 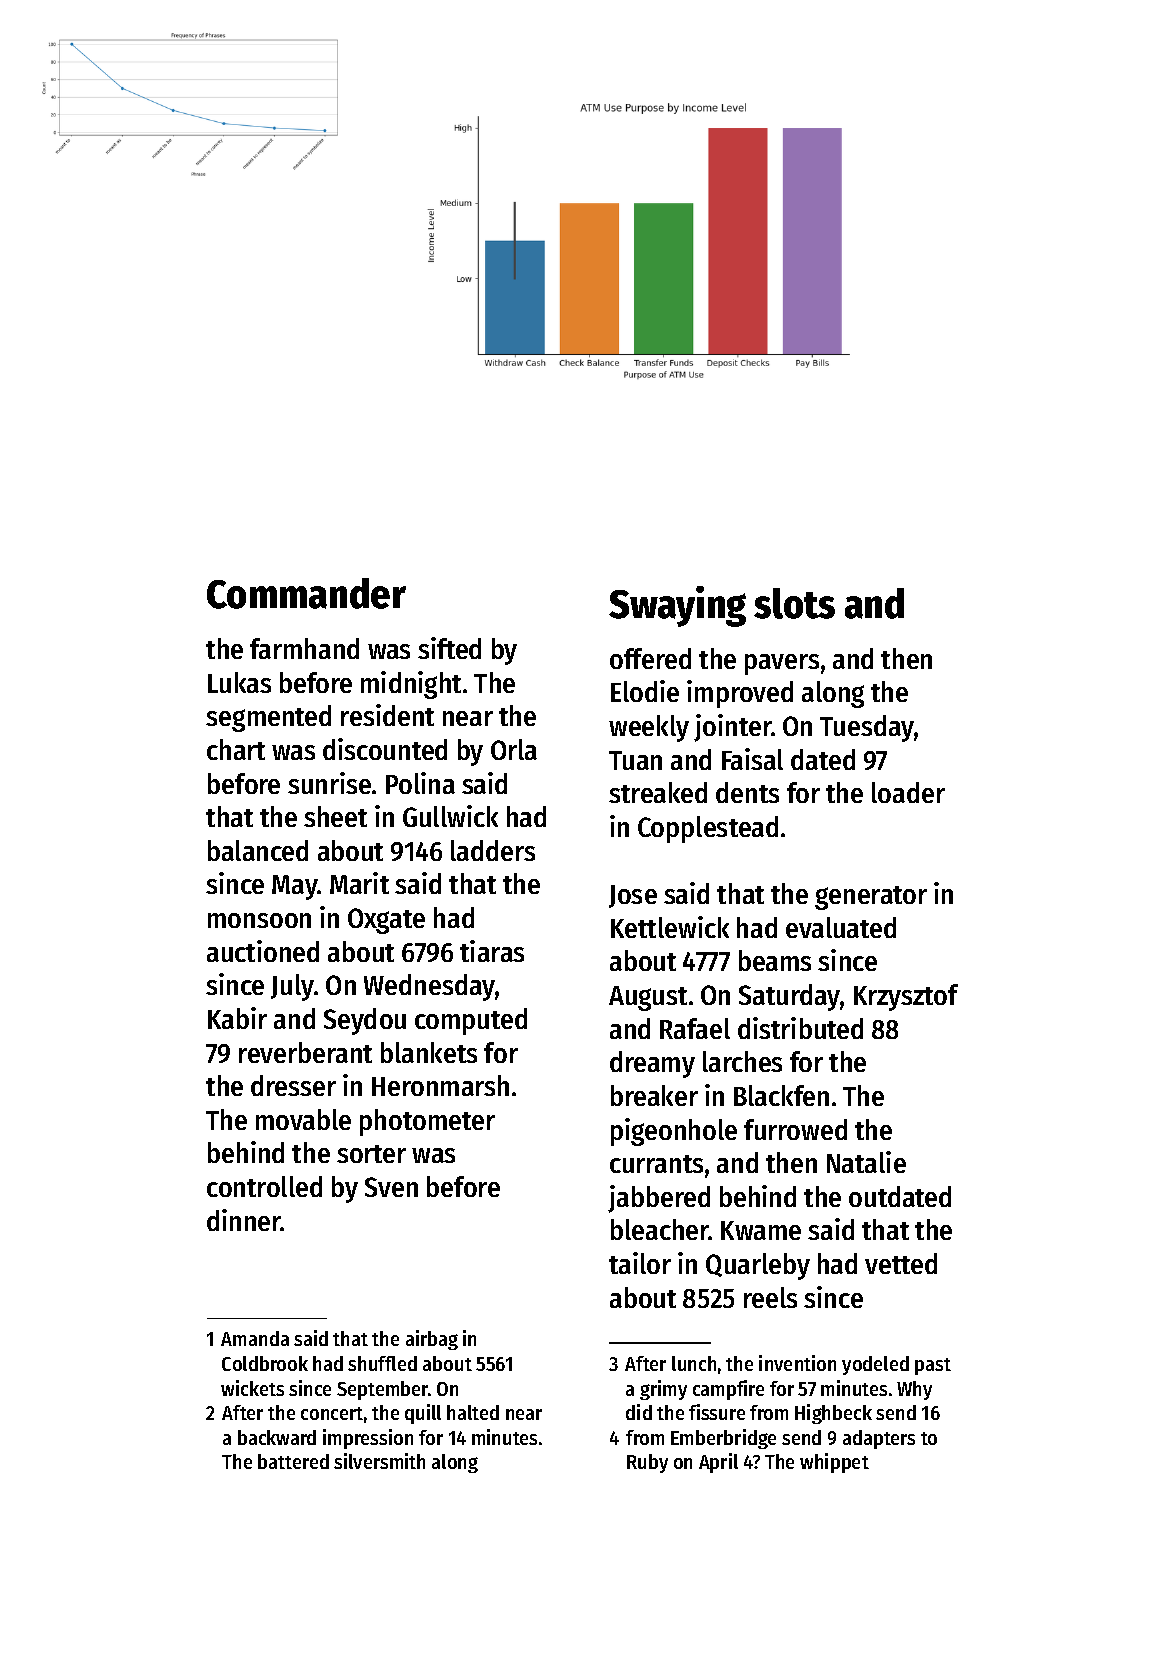 I want to click on photometer, so click(x=427, y=1122).
